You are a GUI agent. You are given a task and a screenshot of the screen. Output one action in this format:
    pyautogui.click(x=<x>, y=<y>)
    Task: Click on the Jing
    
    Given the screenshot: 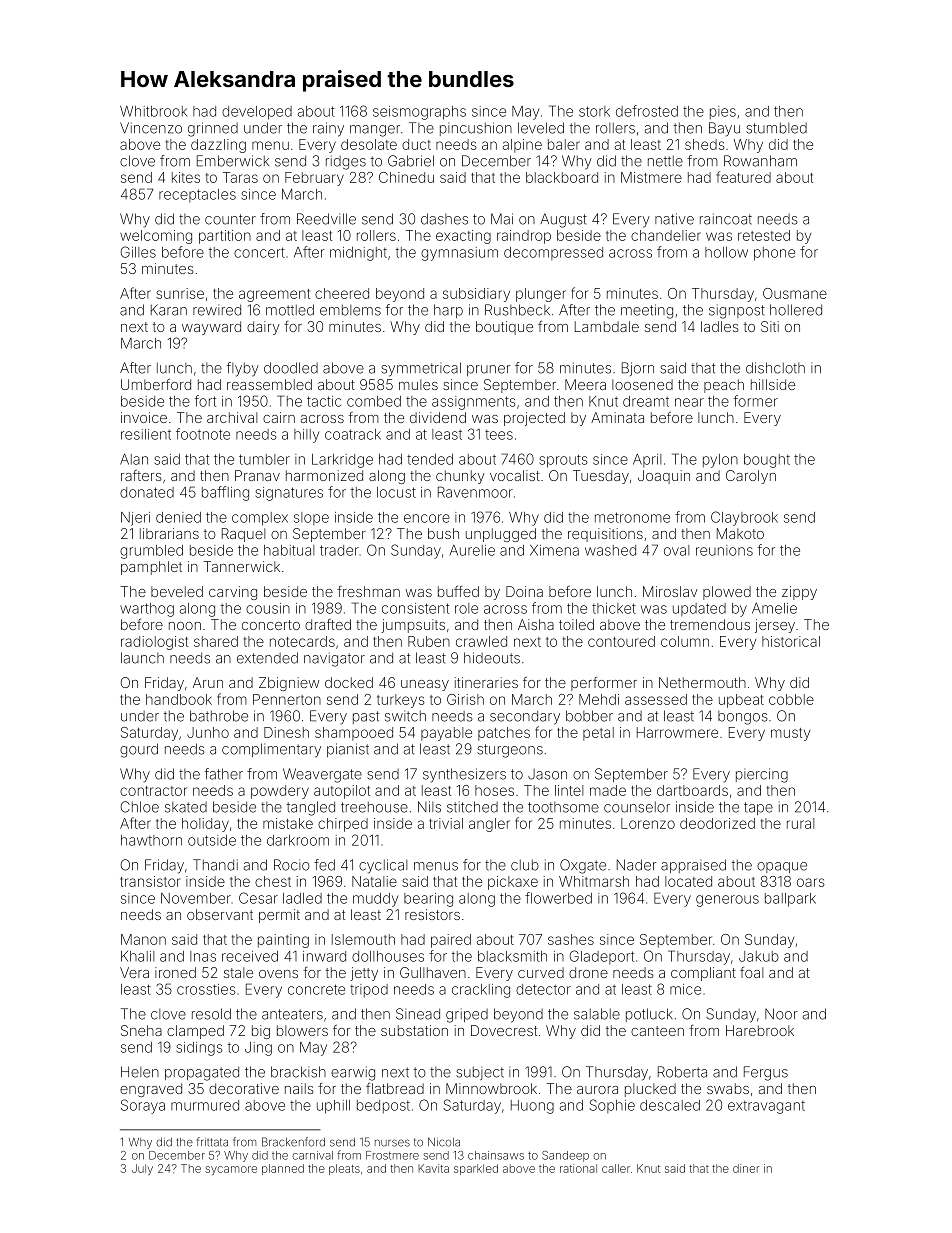 What is the action you would take?
    pyautogui.click(x=258, y=1049)
